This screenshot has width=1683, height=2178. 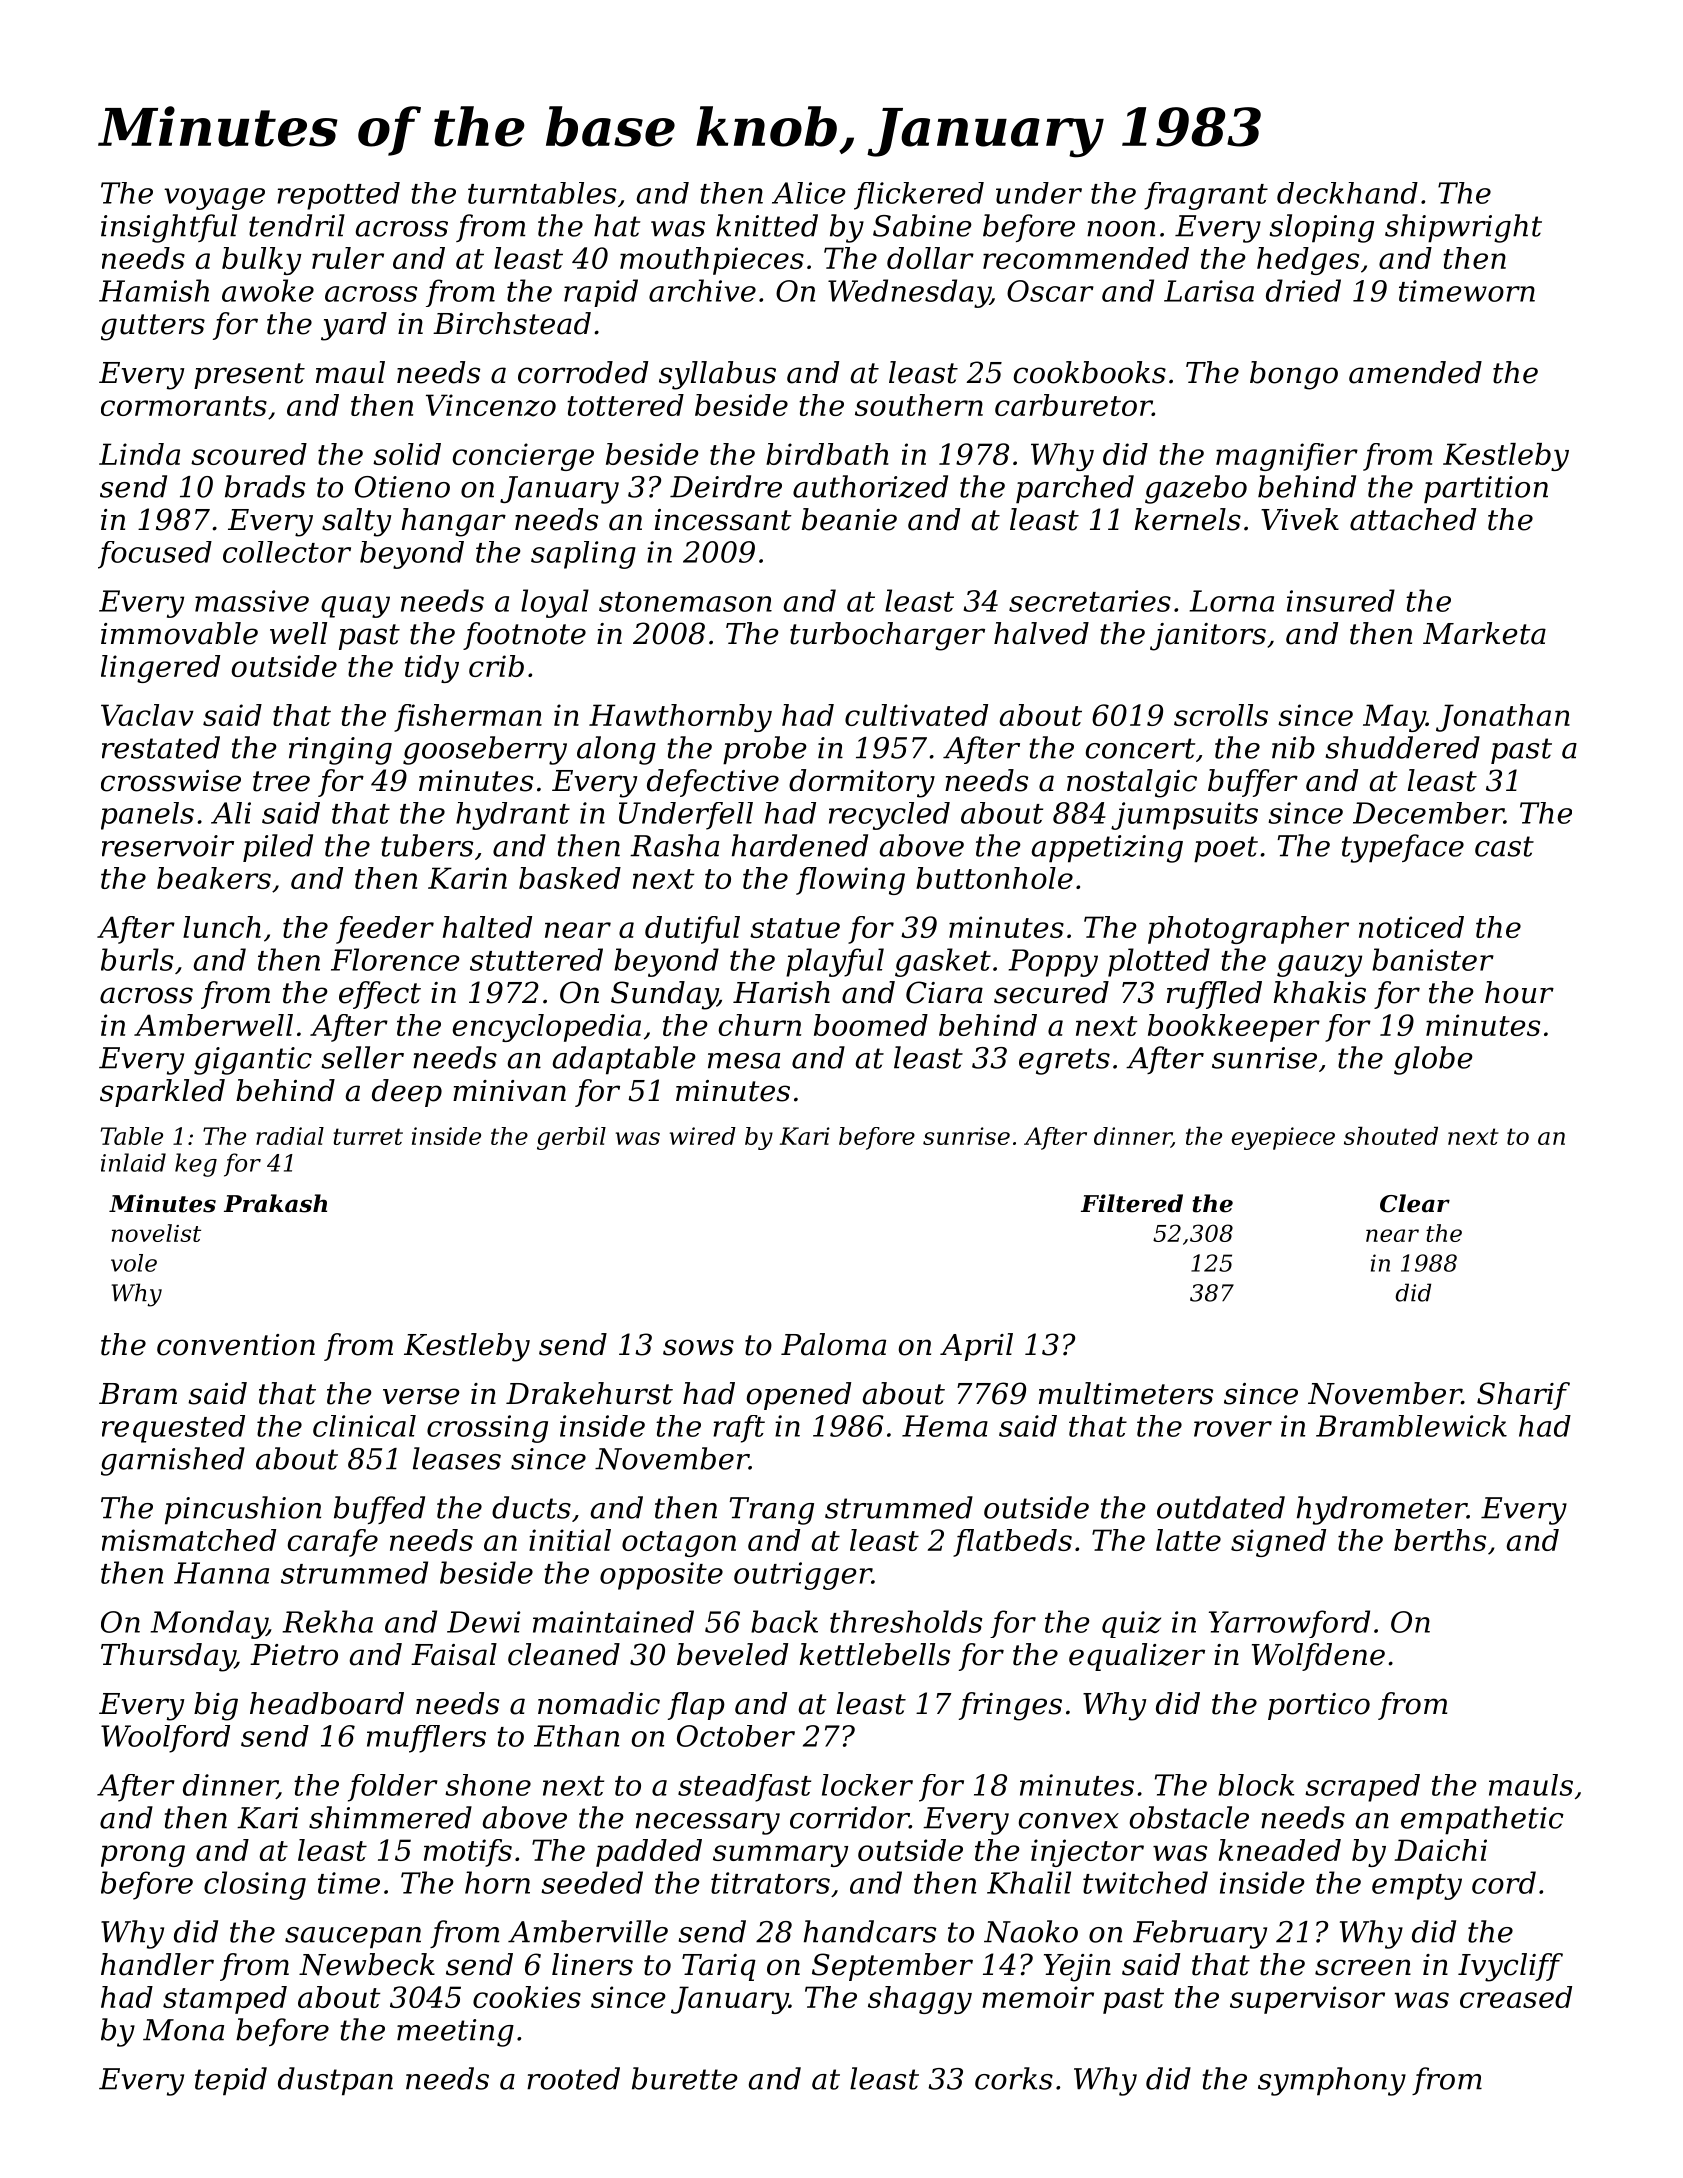 I want to click on yard, so click(x=354, y=326).
